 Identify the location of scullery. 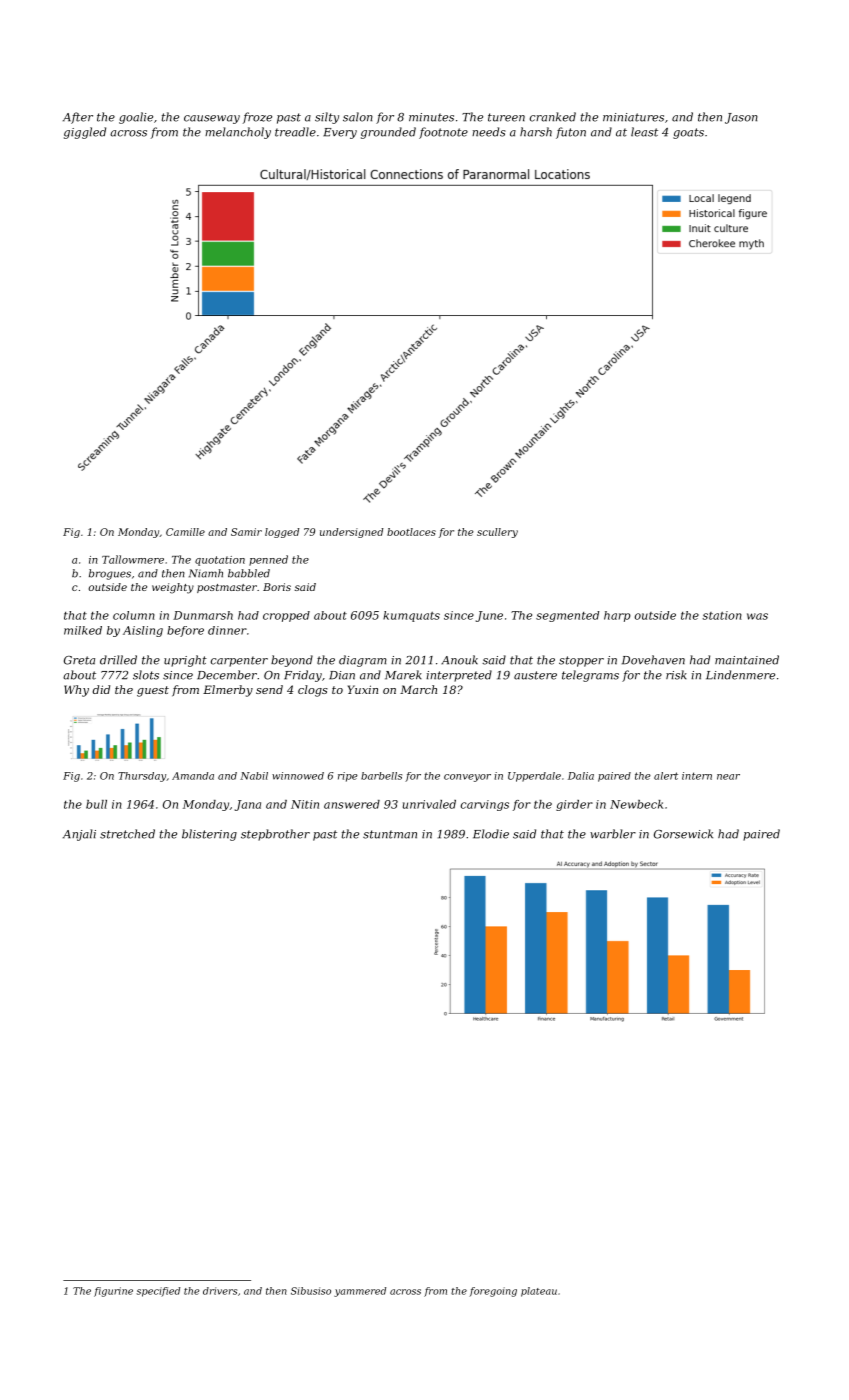
(497, 533).
